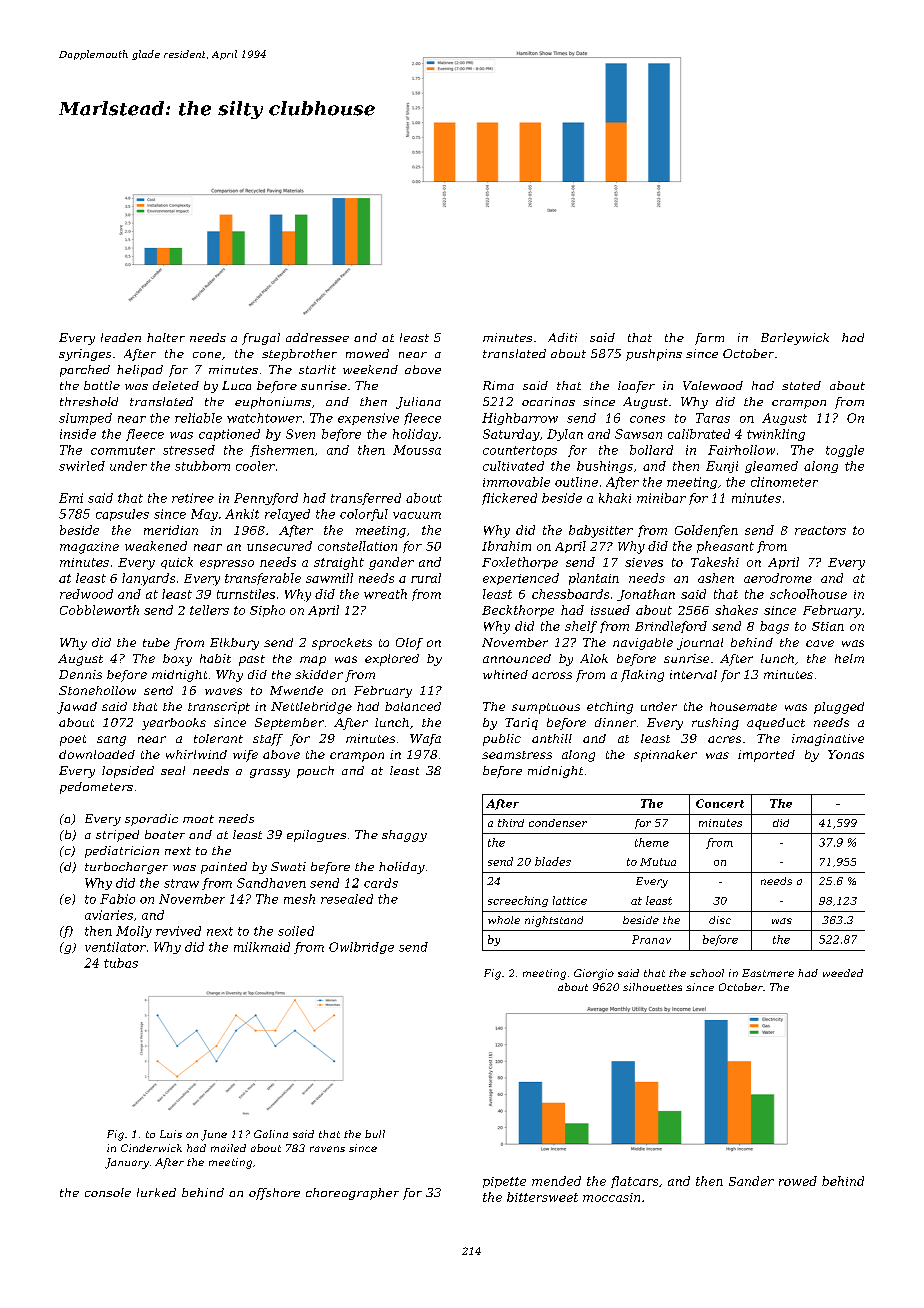 This screenshot has height=1308, width=924. I want to click on boxy, so click(177, 660).
